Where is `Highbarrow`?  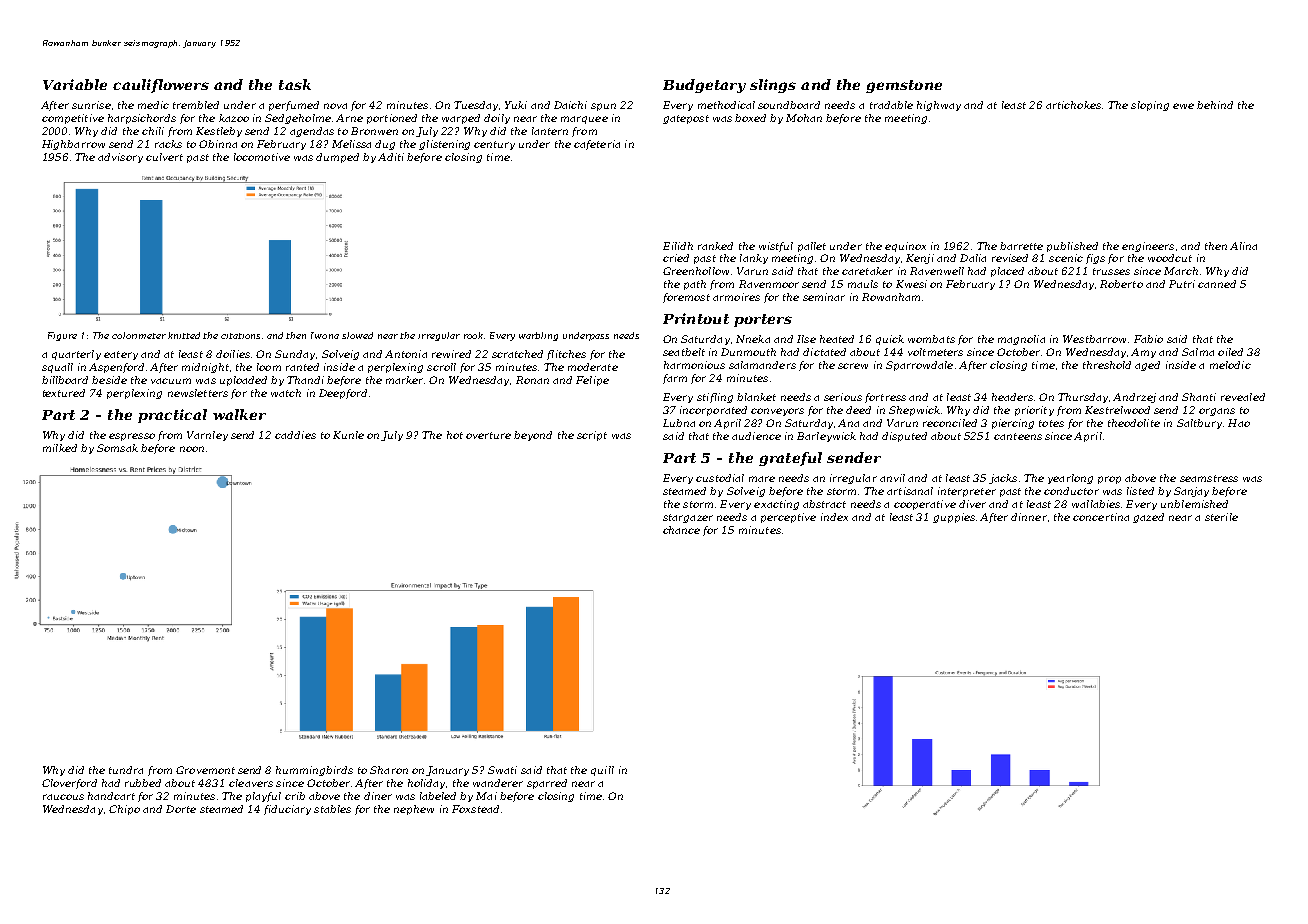 Highbarrow is located at coordinates (73, 145).
